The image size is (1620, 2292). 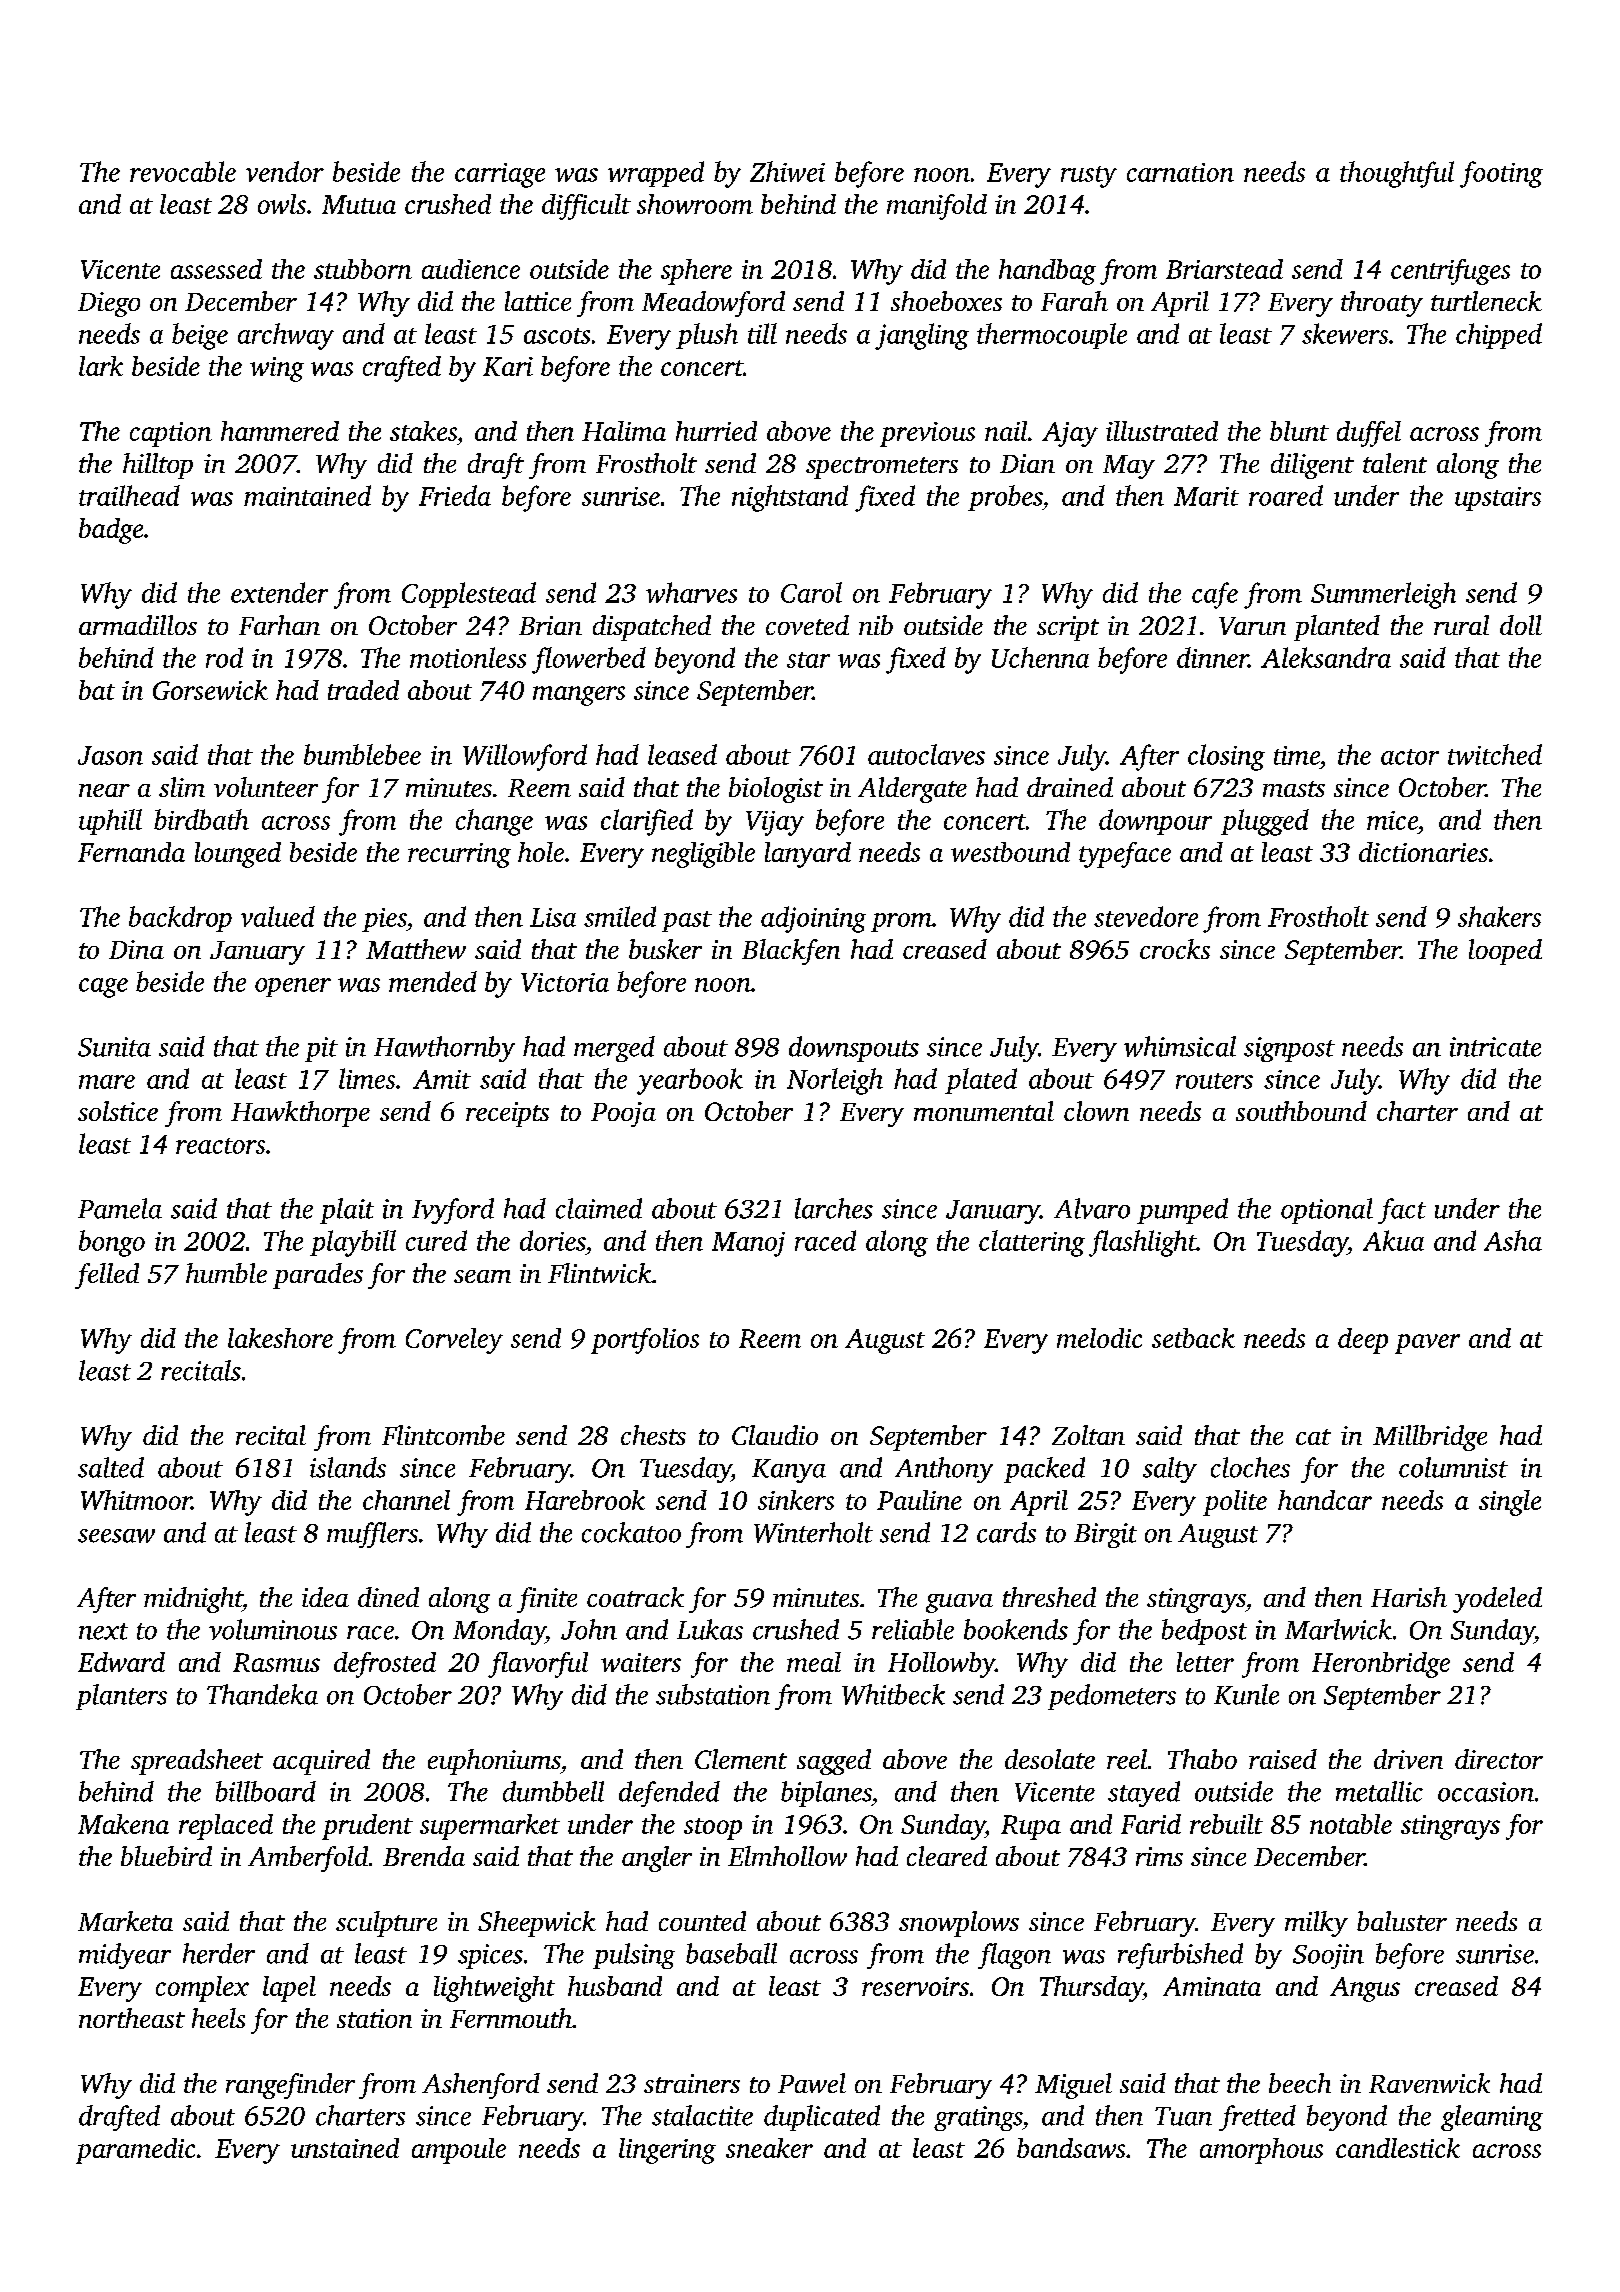 I want to click on vendor, so click(x=285, y=171).
